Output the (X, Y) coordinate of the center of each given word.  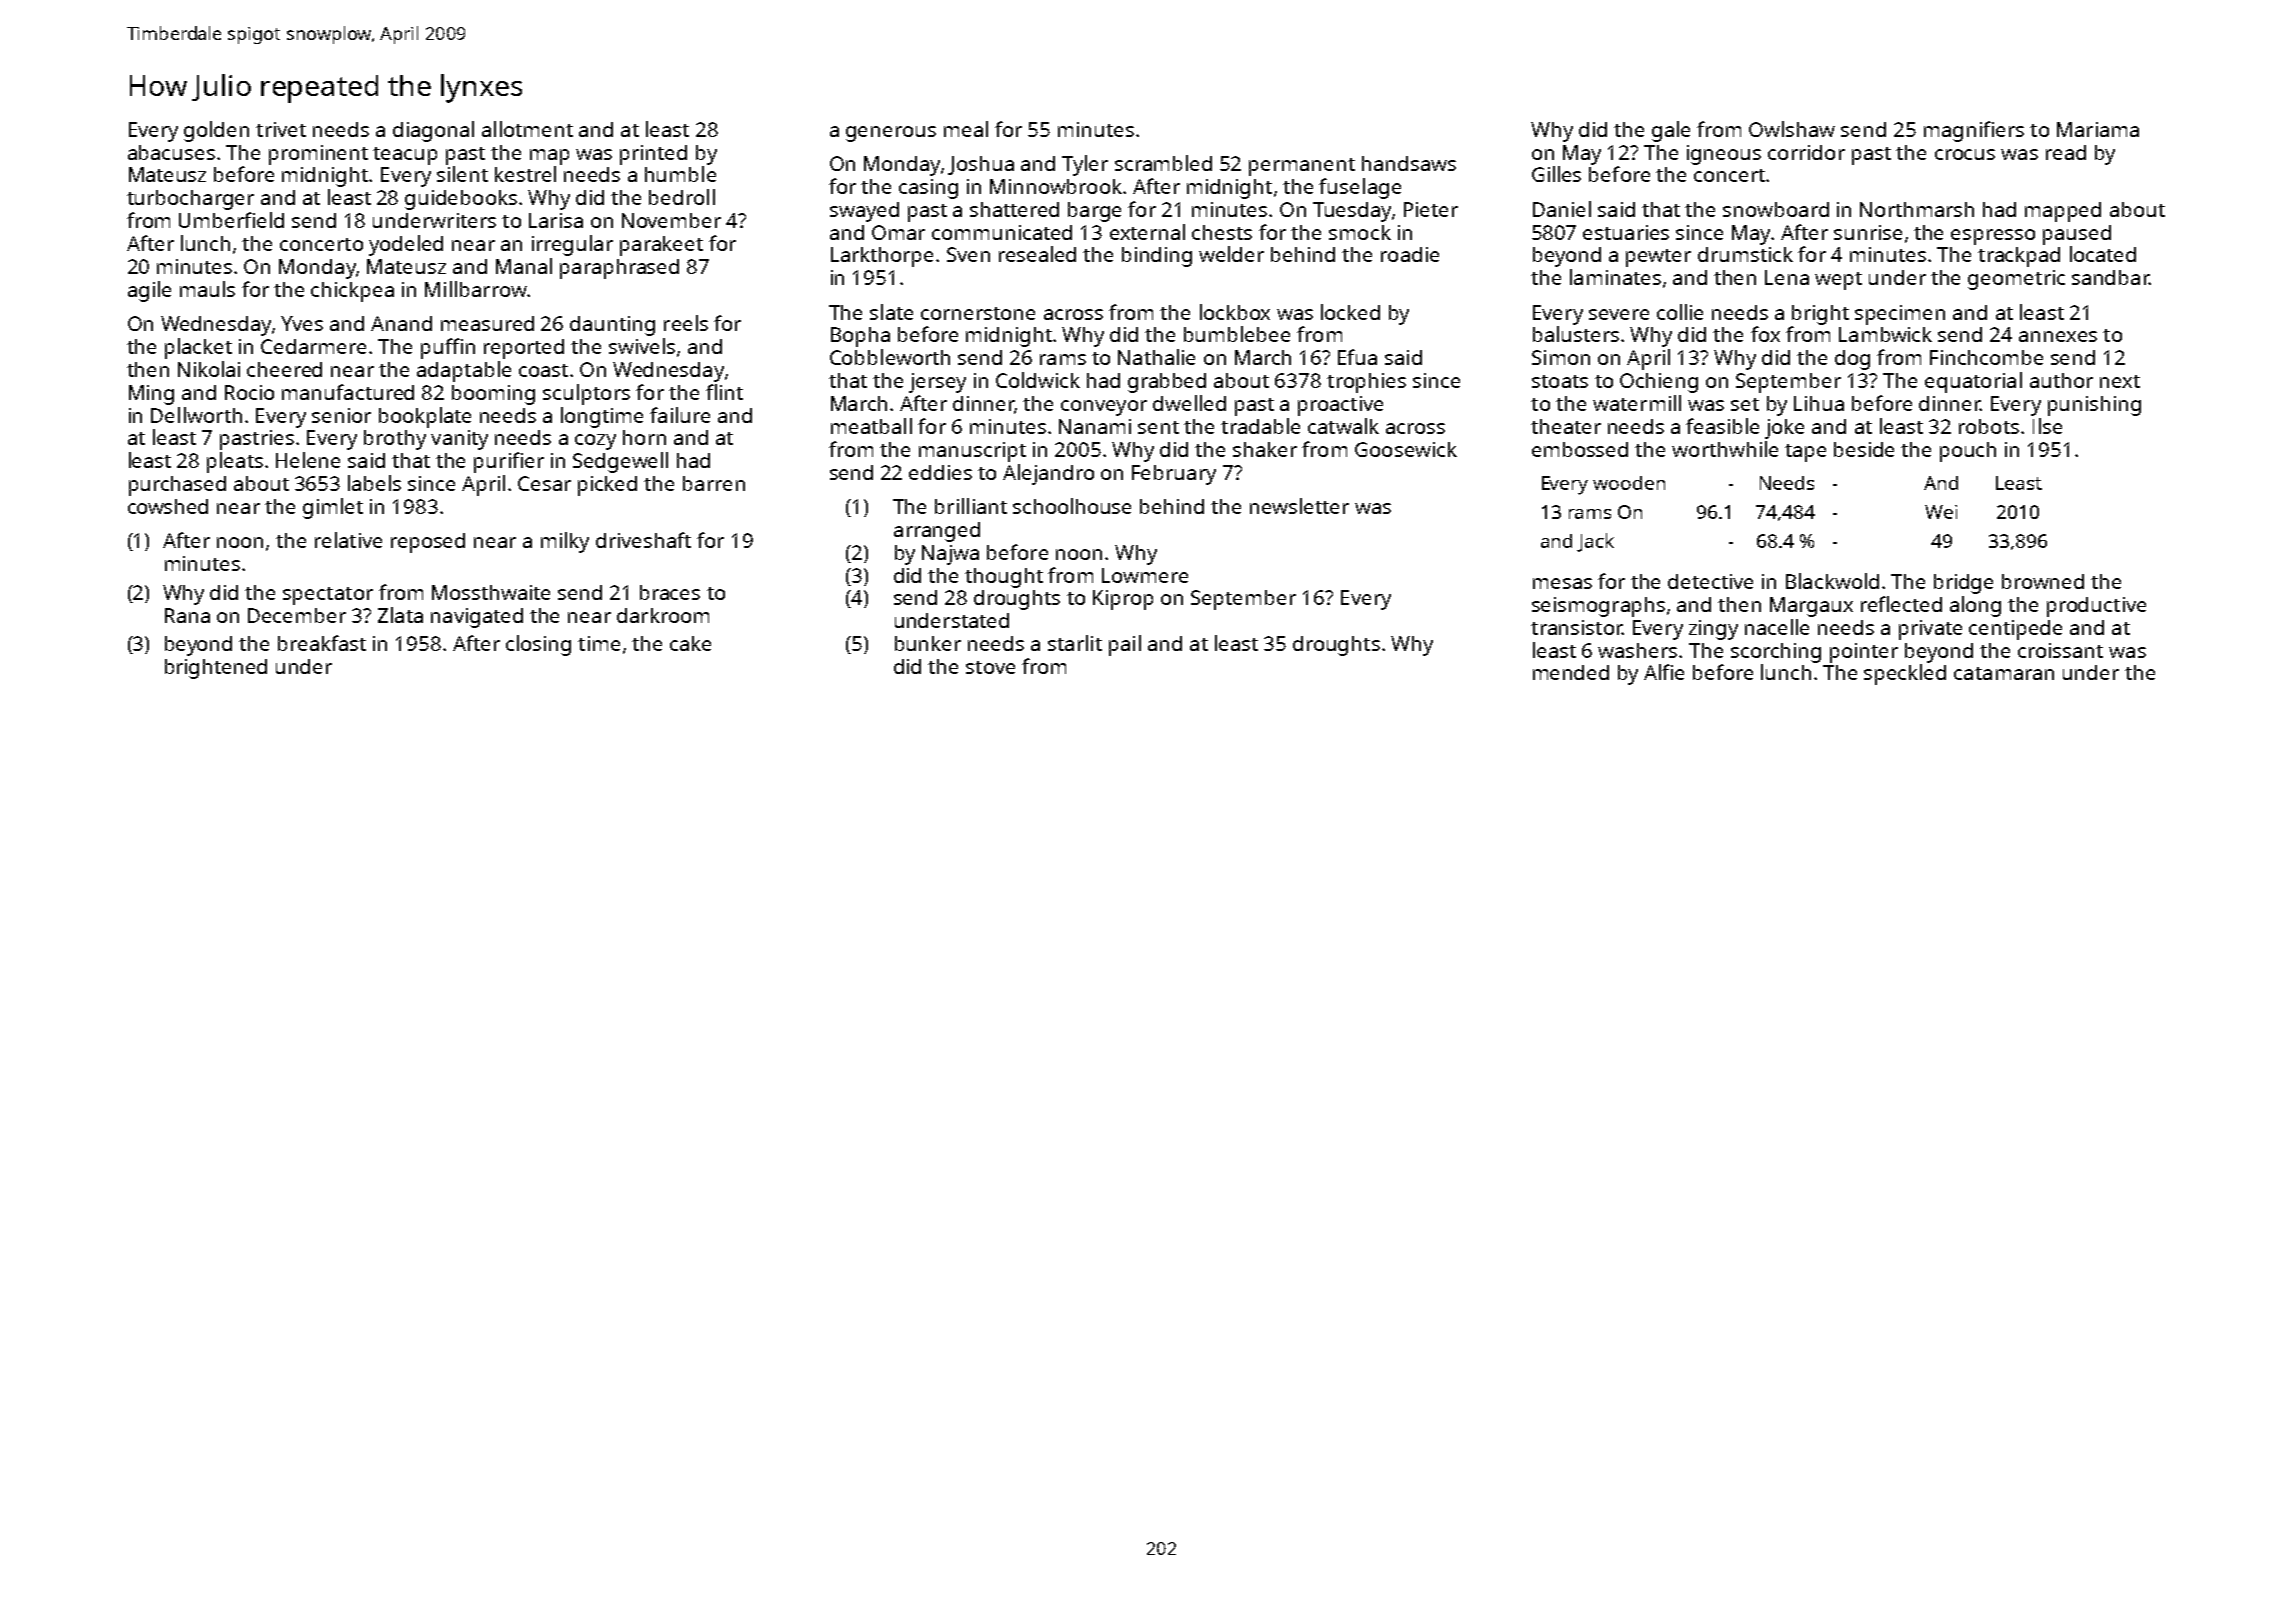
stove (990, 667)
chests (1222, 232)
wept (1838, 281)
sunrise (1868, 232)
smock (1360, 232)
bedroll (682, 197)
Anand (401, 323)
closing (538, 645)
